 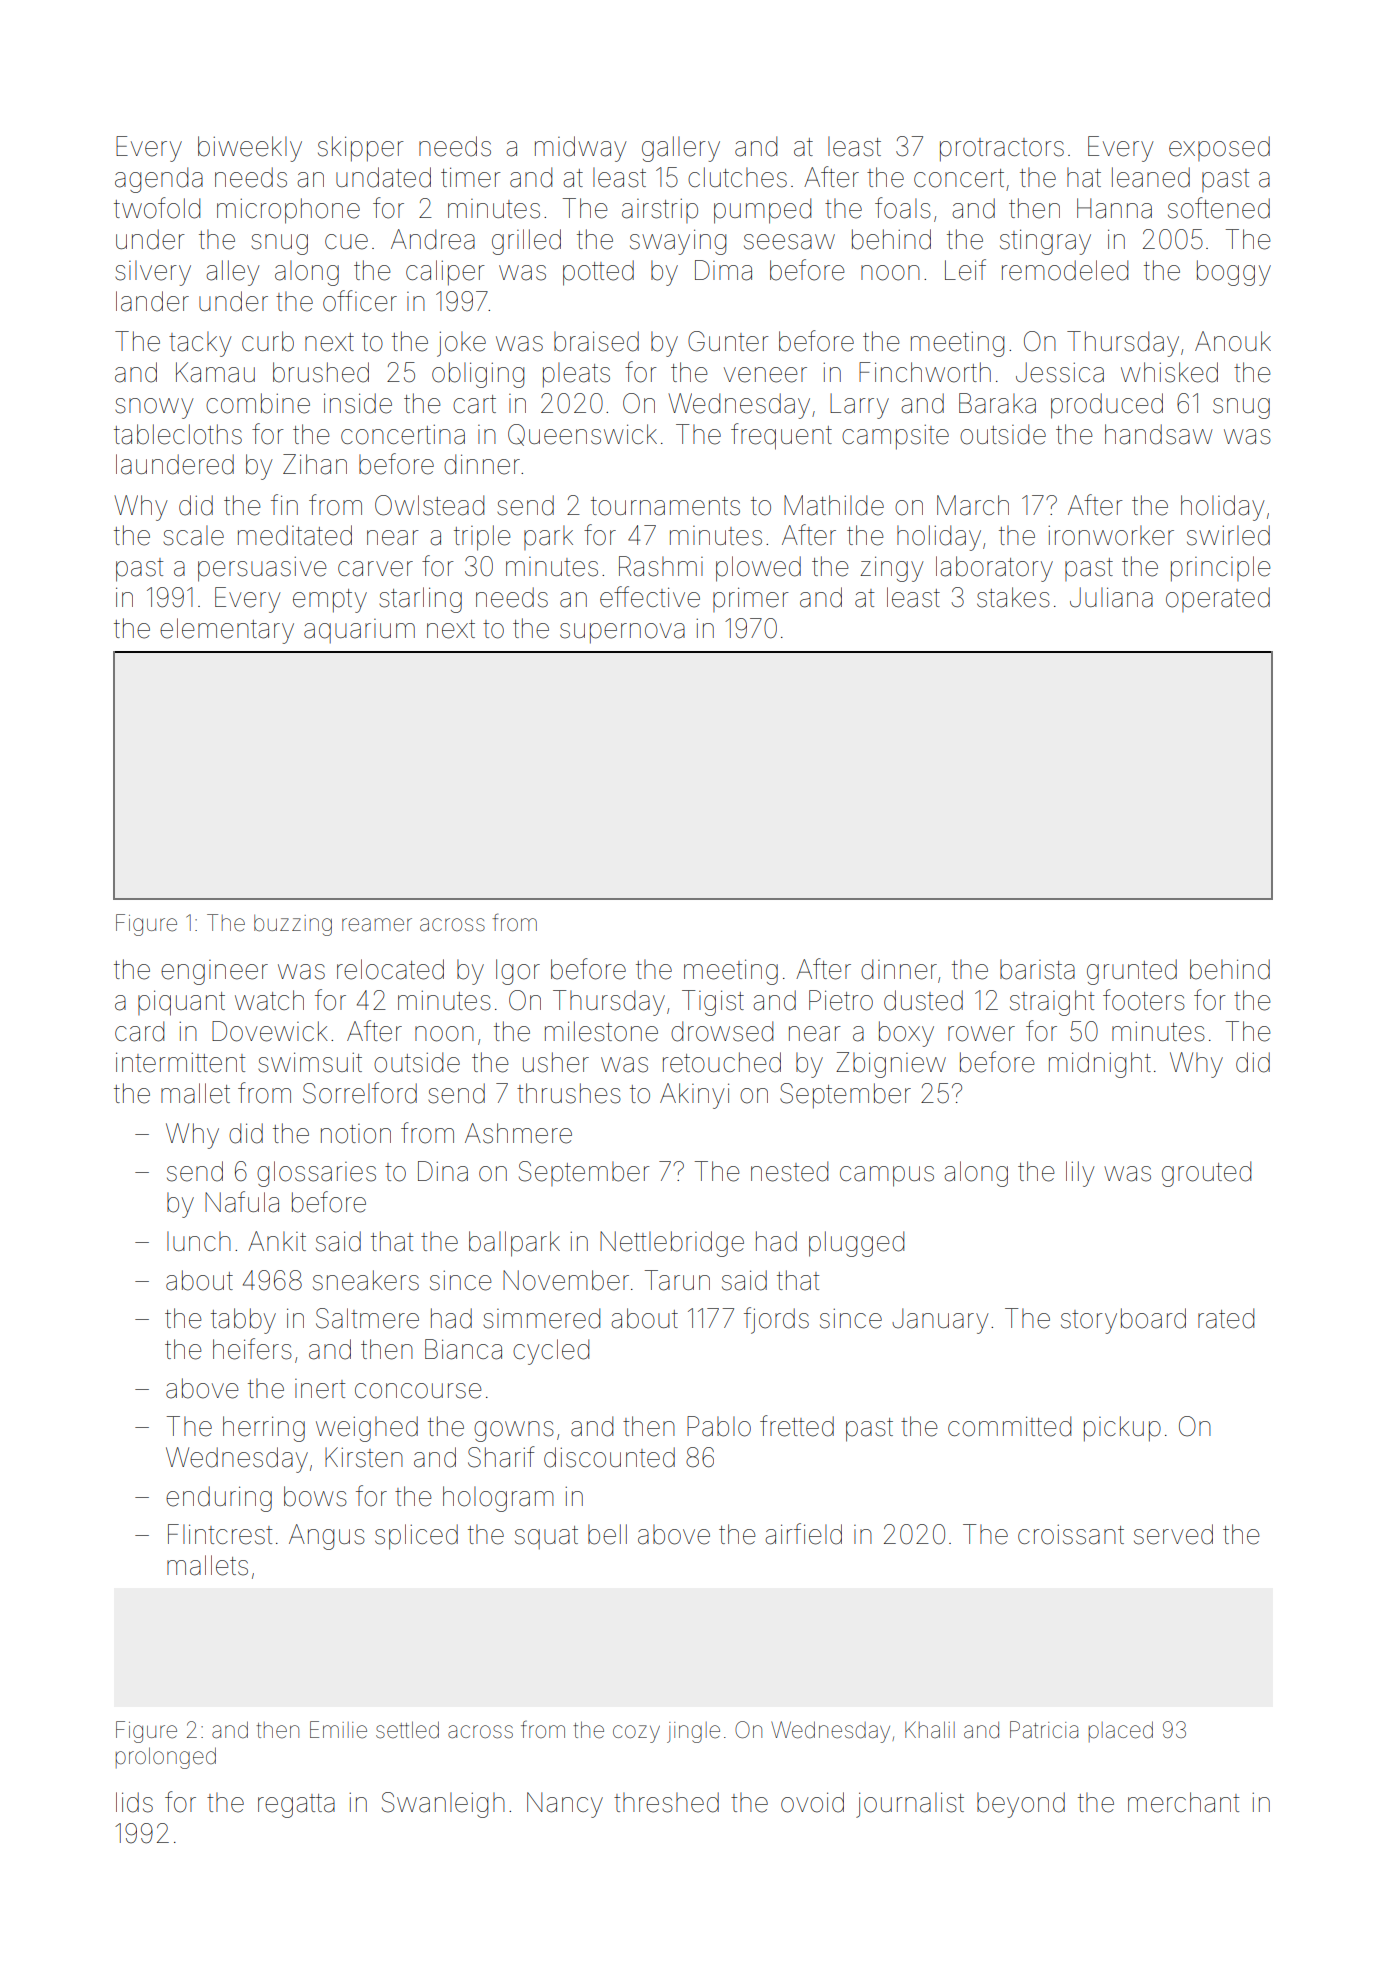 What do you see at coordinates (891, 569) in the document?
I see `zingy` at bounding box center [891, 569].
